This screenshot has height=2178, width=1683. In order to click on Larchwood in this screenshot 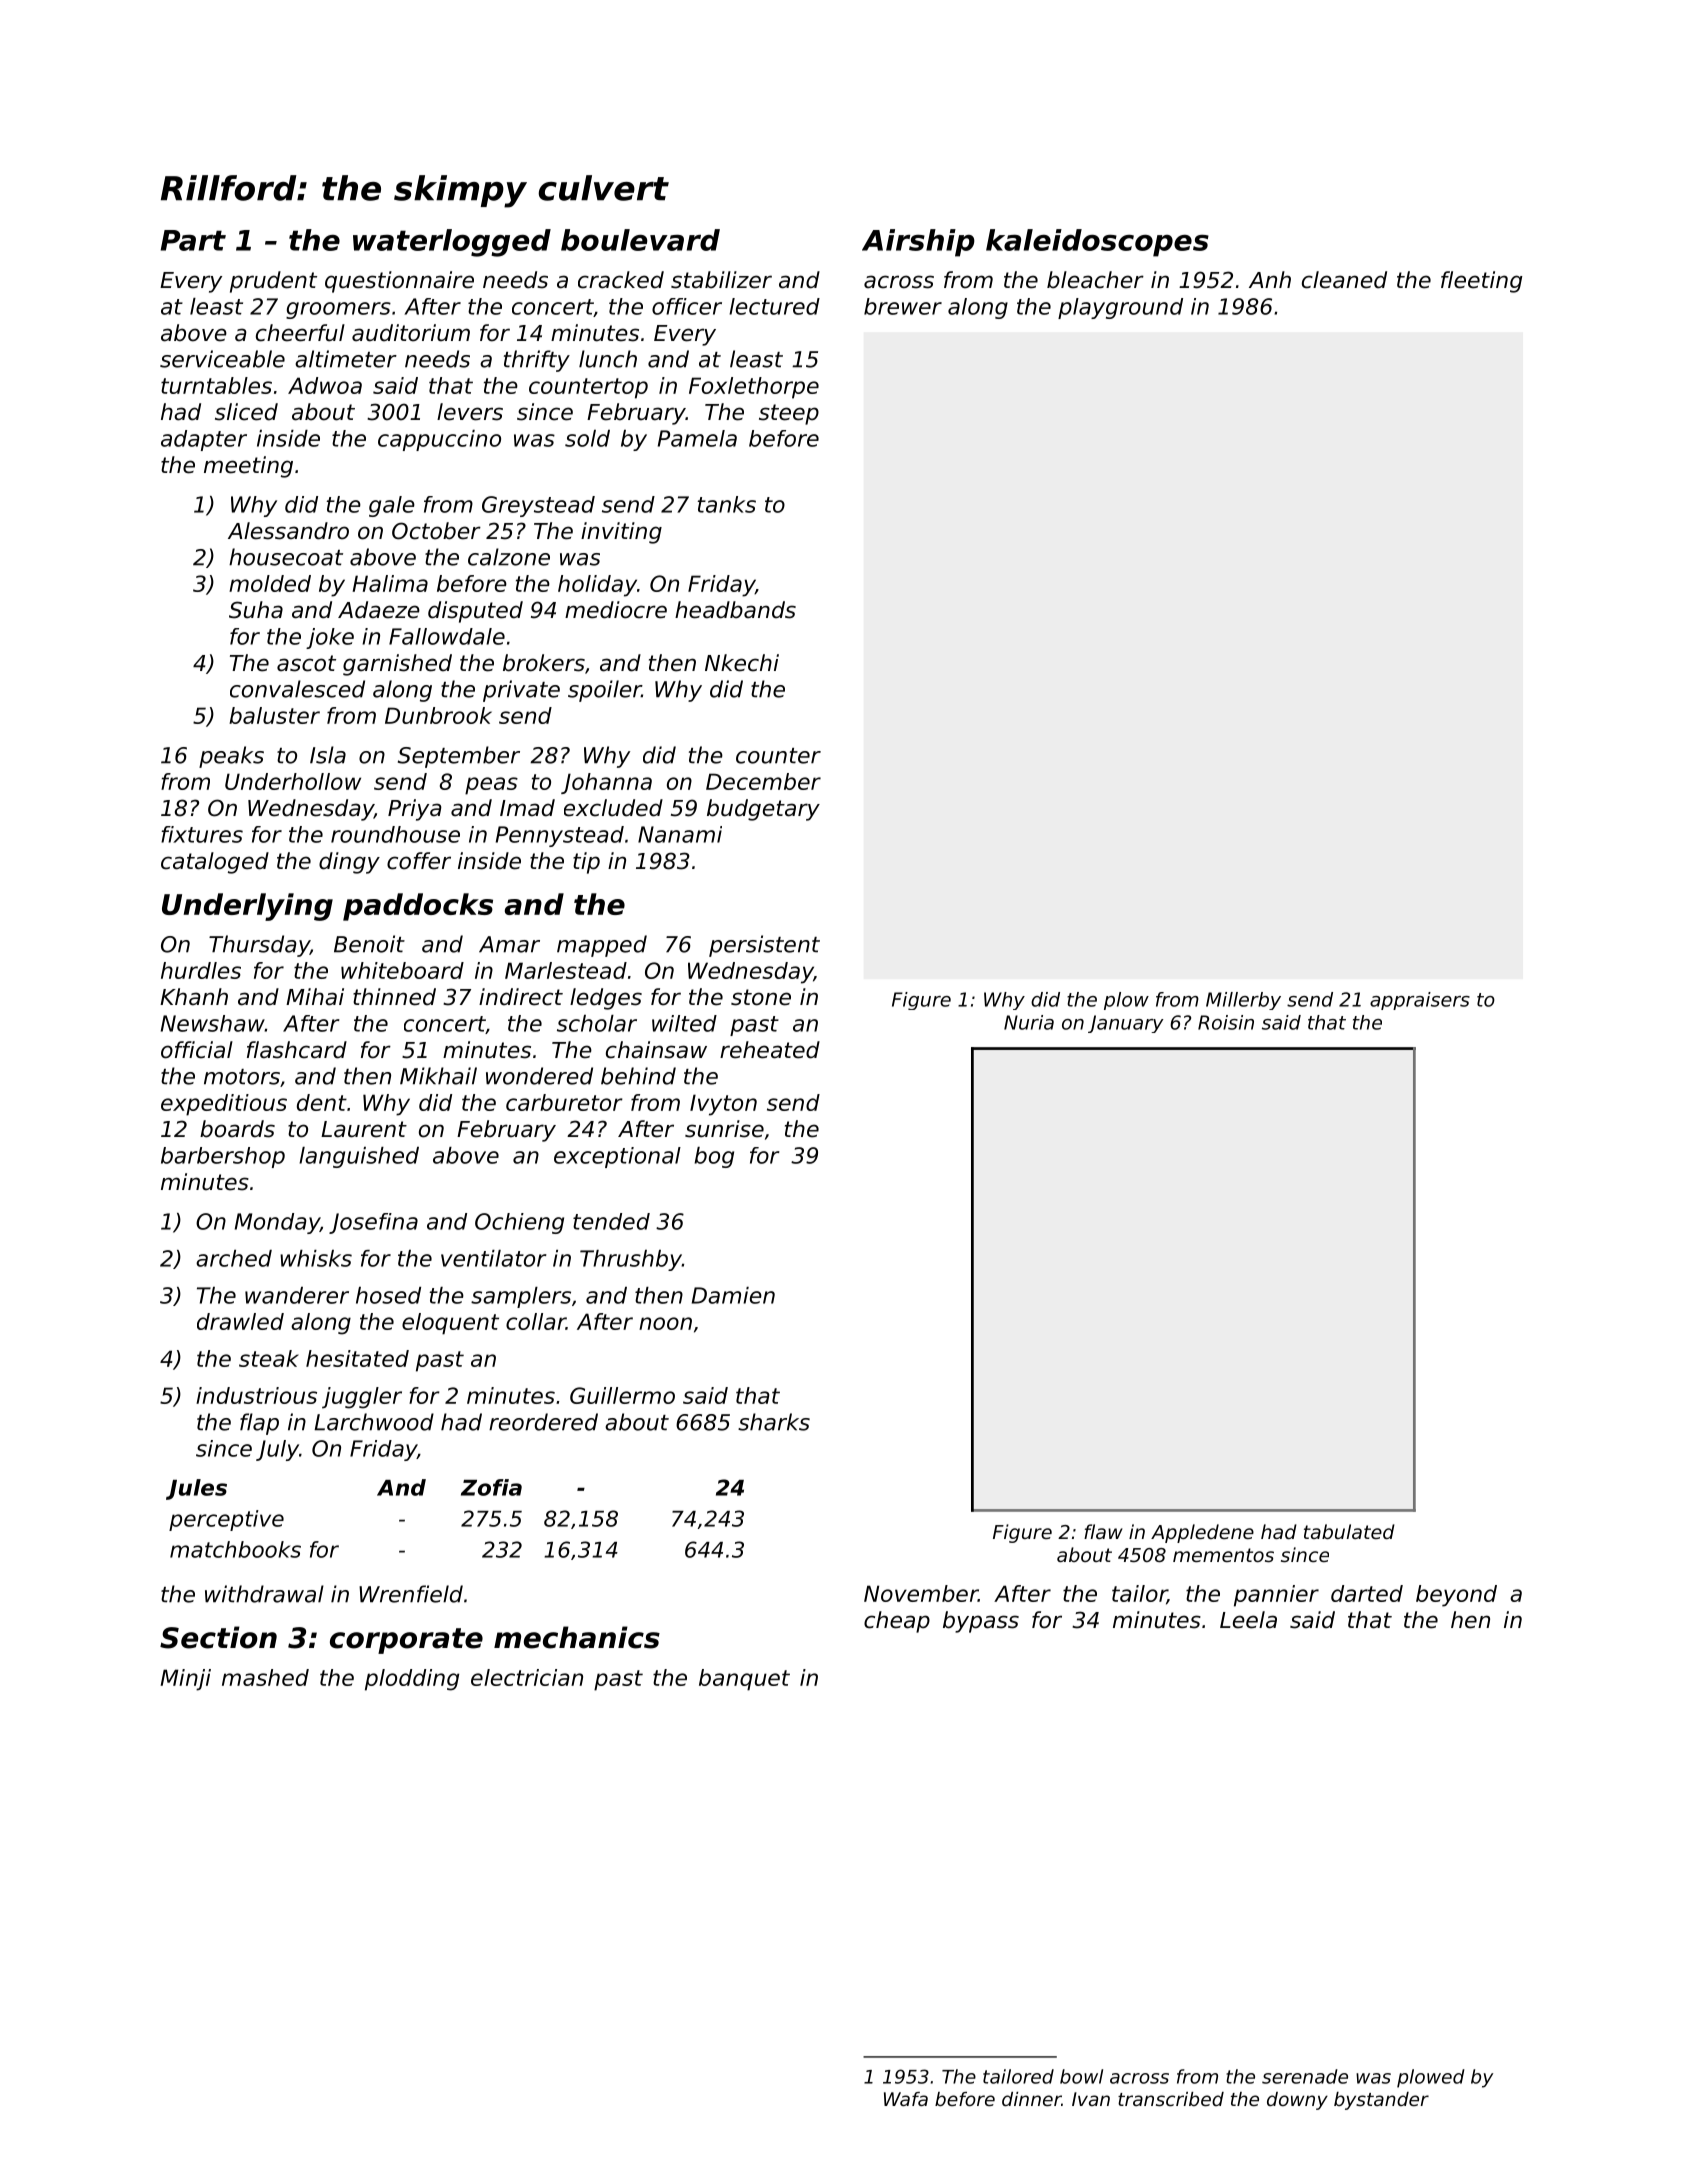, I will do `click(374, 1422)`.
